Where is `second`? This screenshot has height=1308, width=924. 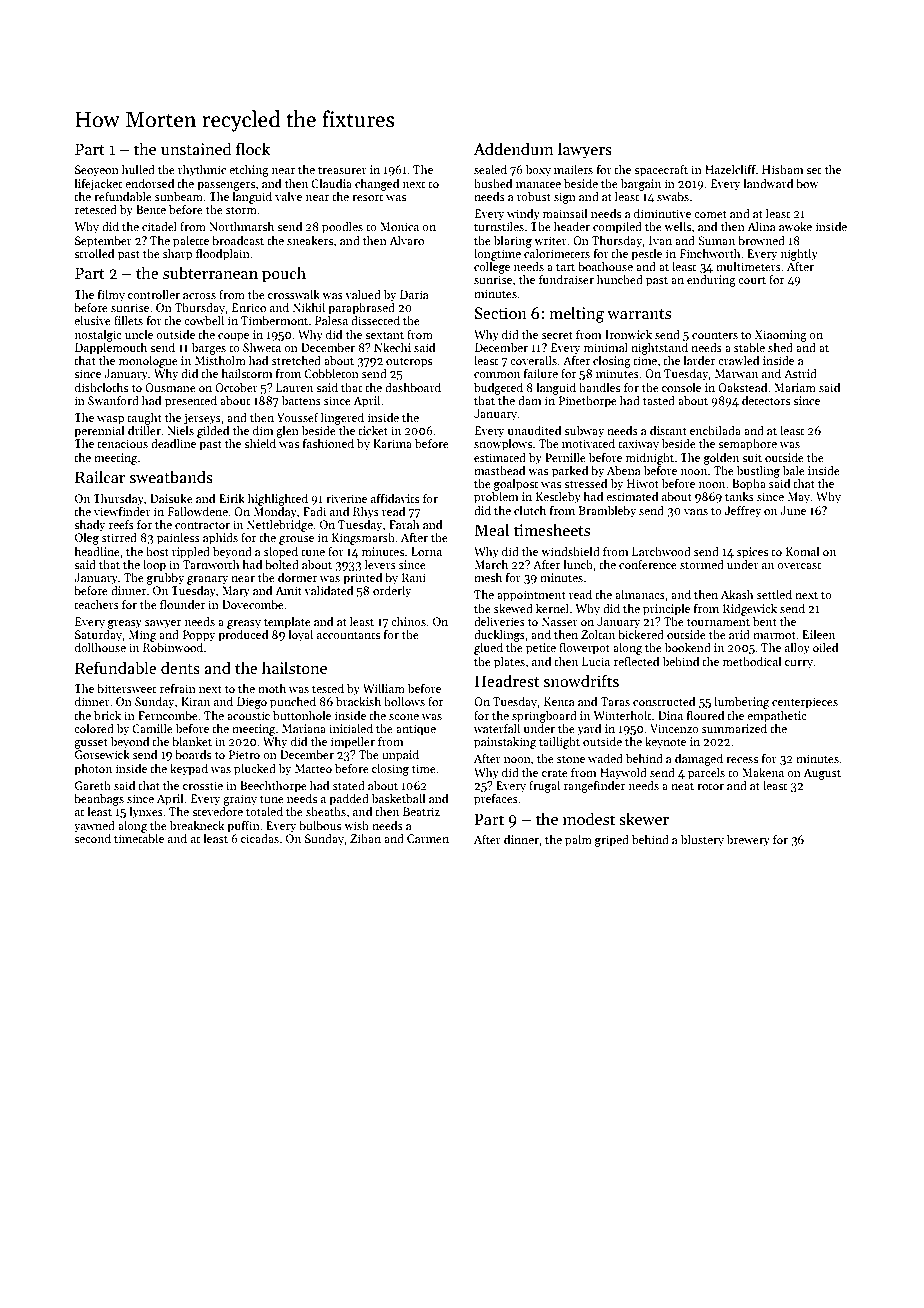
second is located at coordinates (92, 838).
